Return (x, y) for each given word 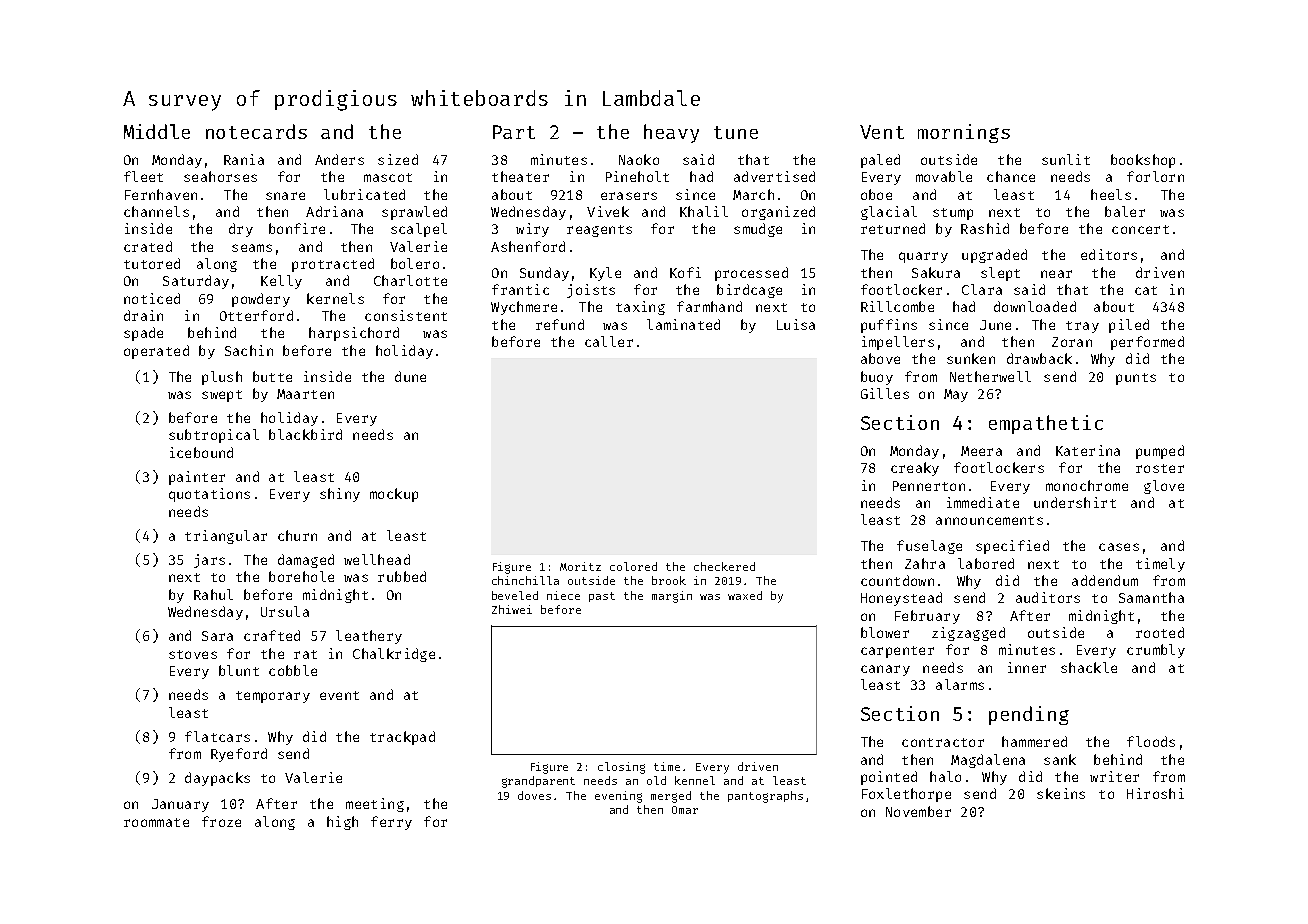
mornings (964, 133)
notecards (256, 131)
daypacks (217, 779)
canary (885, 670)
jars (209, 561)
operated (156, 352)
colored (633, 566)
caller (609, 341)
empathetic (1046, 424)
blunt (239, 670)
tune (736, 132)
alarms (960, 684)
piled (1129, 326)
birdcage (749, 291)
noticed (152, 298)
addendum (1105, 580)
